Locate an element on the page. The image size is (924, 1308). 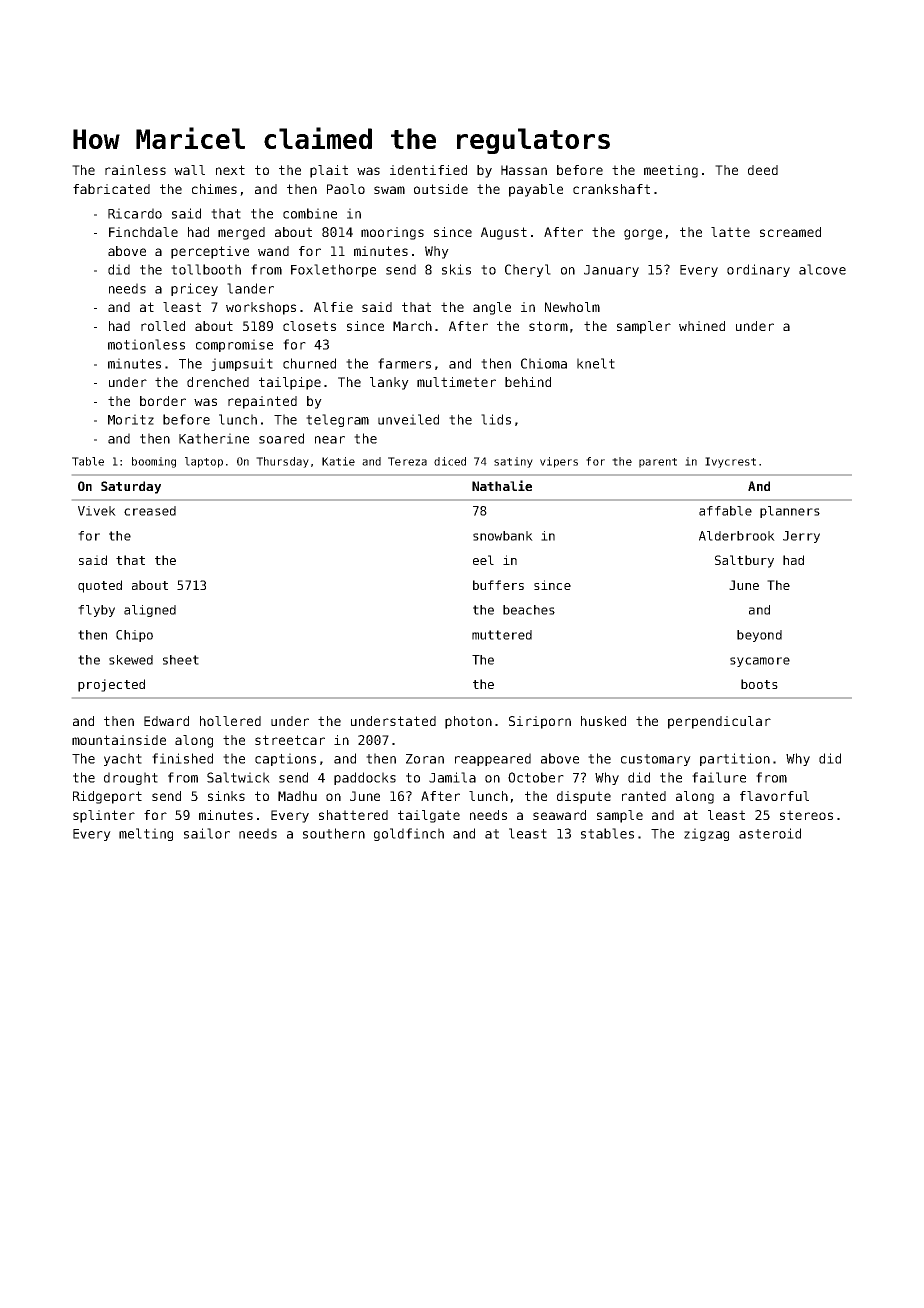
sheet is located at coordinates (181, 660).
